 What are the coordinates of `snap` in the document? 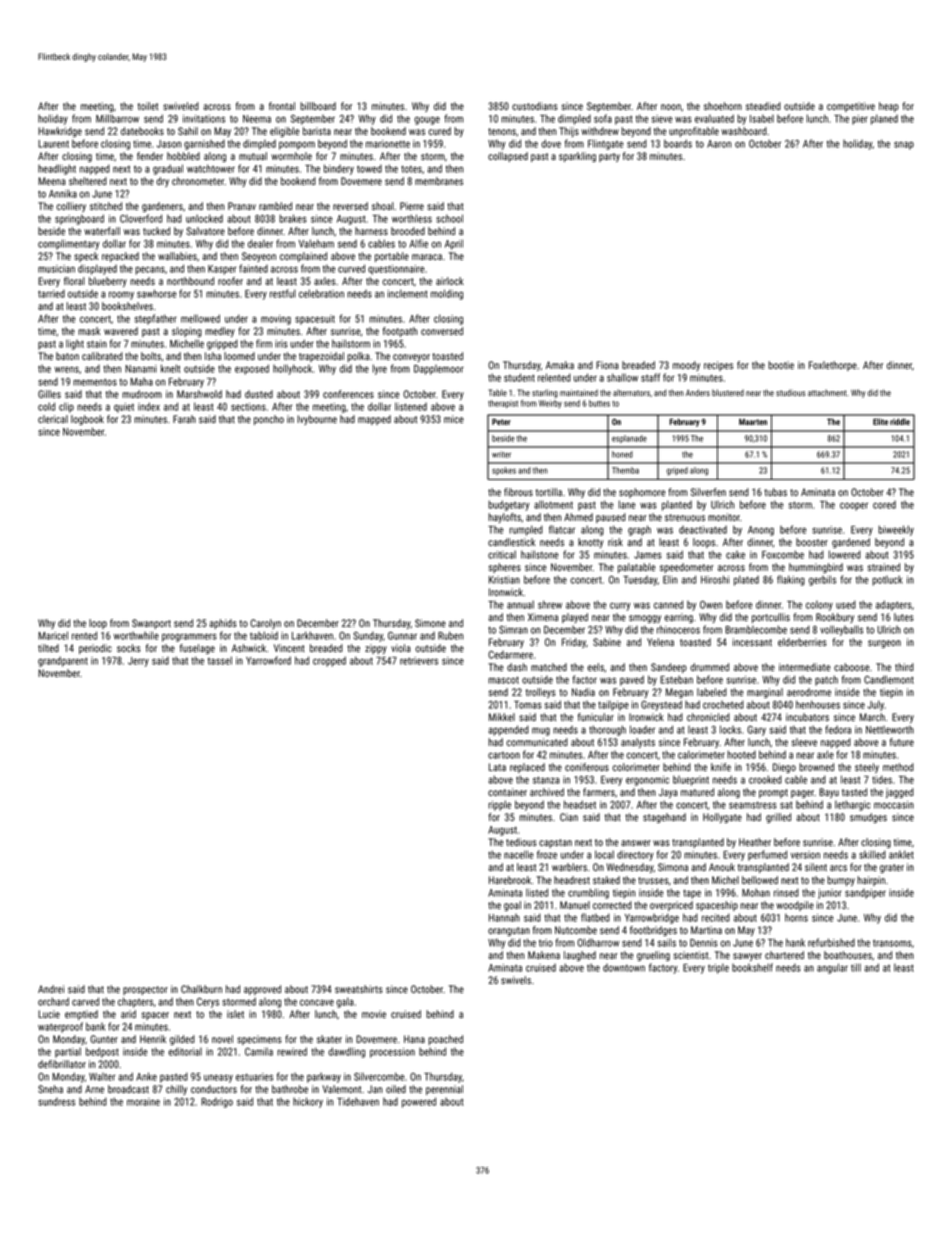 It's located at (904, 145).
